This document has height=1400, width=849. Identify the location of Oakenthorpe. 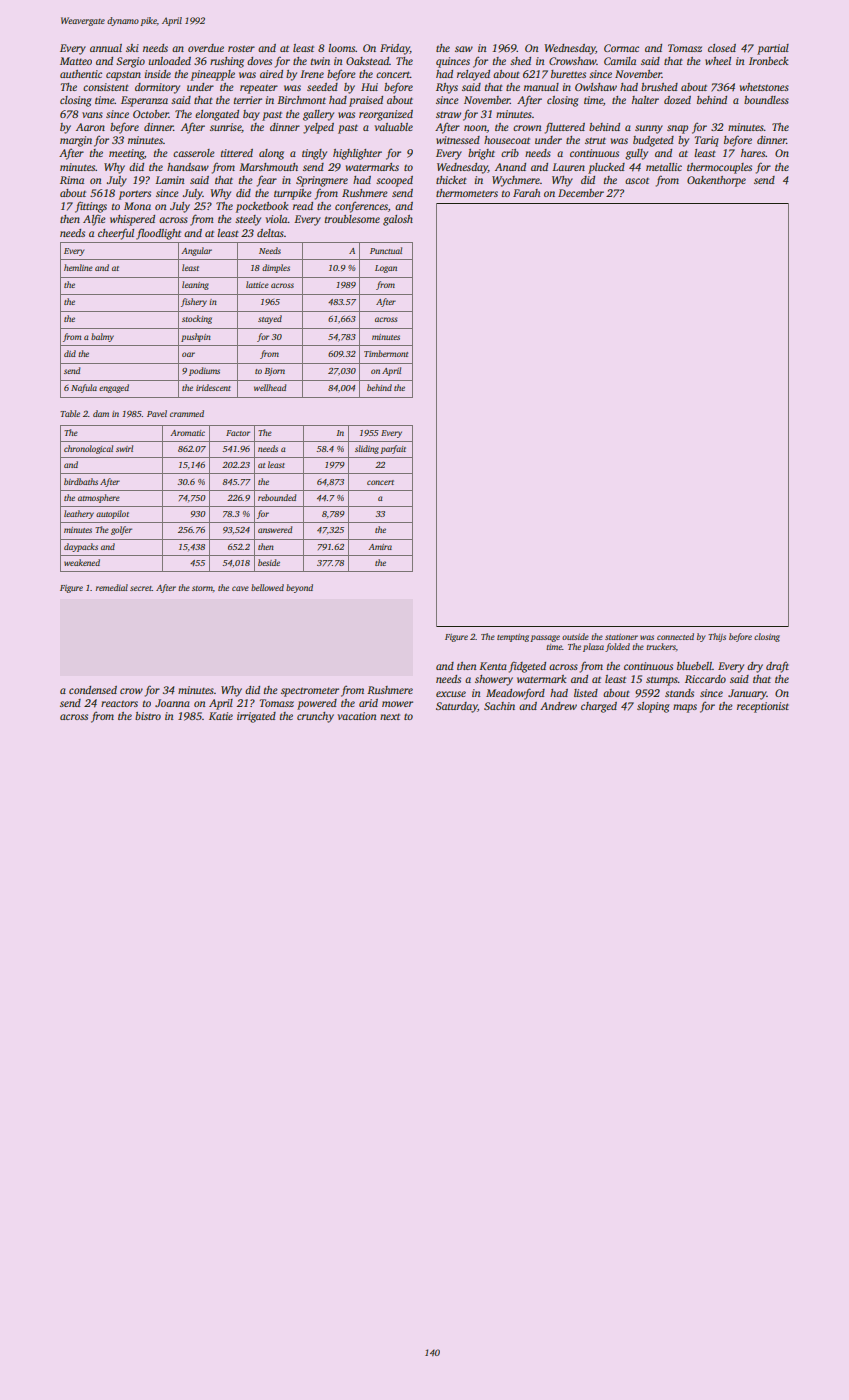
(716, 181).
